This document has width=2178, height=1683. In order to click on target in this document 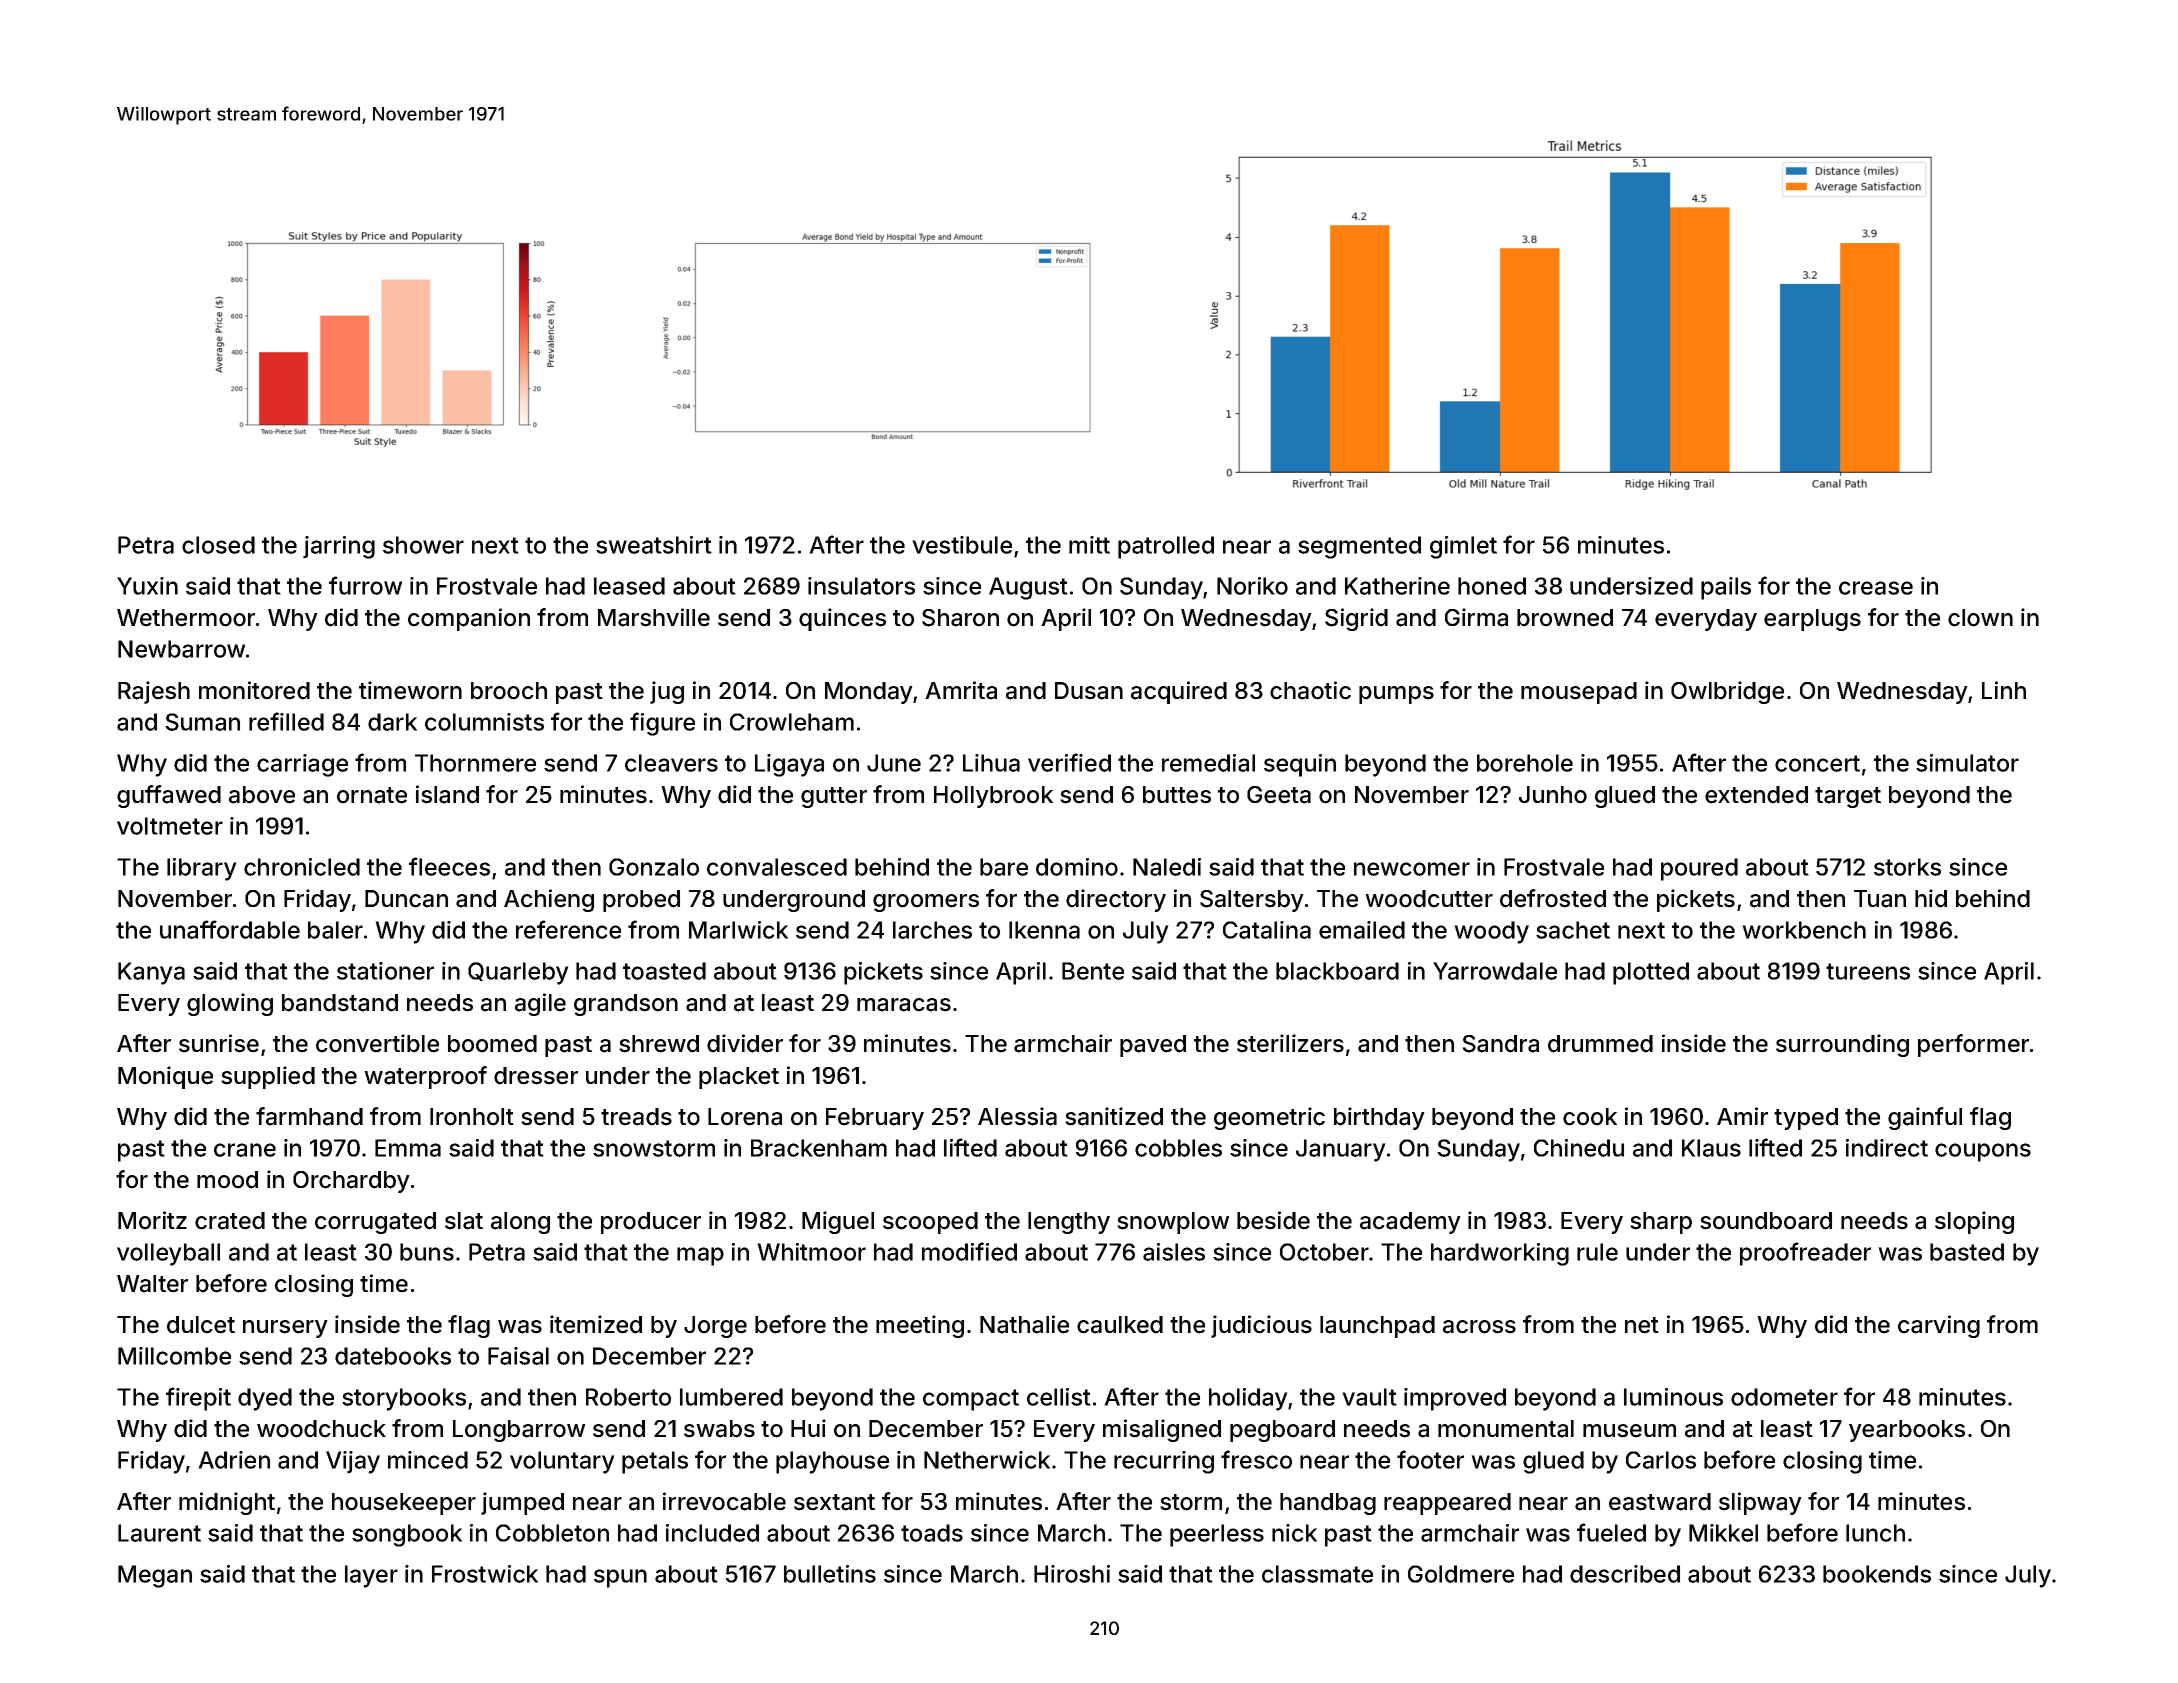, I will do `click(1848, 797)`.
